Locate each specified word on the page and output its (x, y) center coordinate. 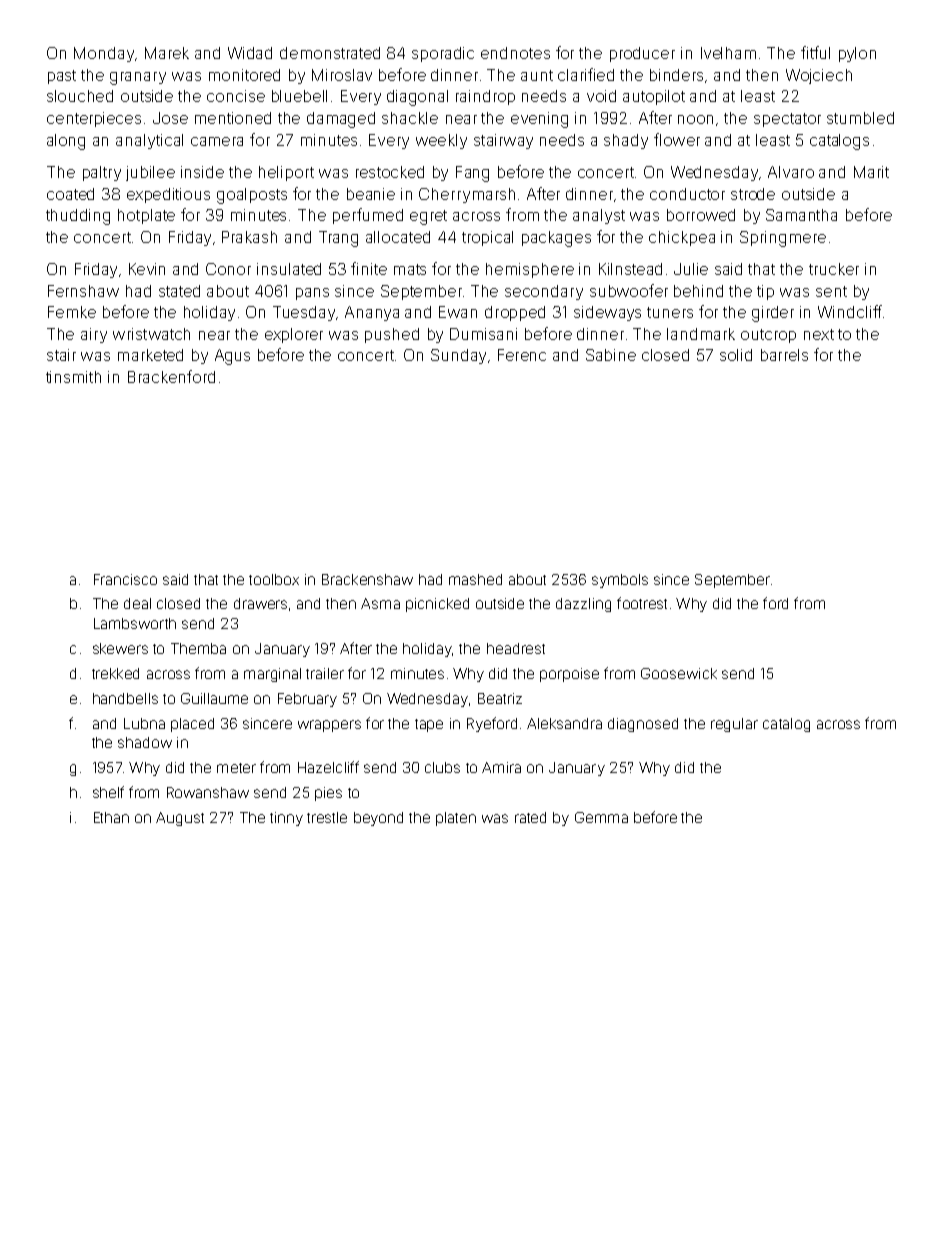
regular (734, 725)
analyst (599, 216)
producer (642, 54)
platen (456, 819)
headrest (516, 648)
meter (236, 768)
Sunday (458, 356)
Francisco (125, 579)
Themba (198, 648)
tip (765, 292)
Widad (250, 53)
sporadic (443, 54)
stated (179, 291)
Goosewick (679, 673)
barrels (784, 355)
